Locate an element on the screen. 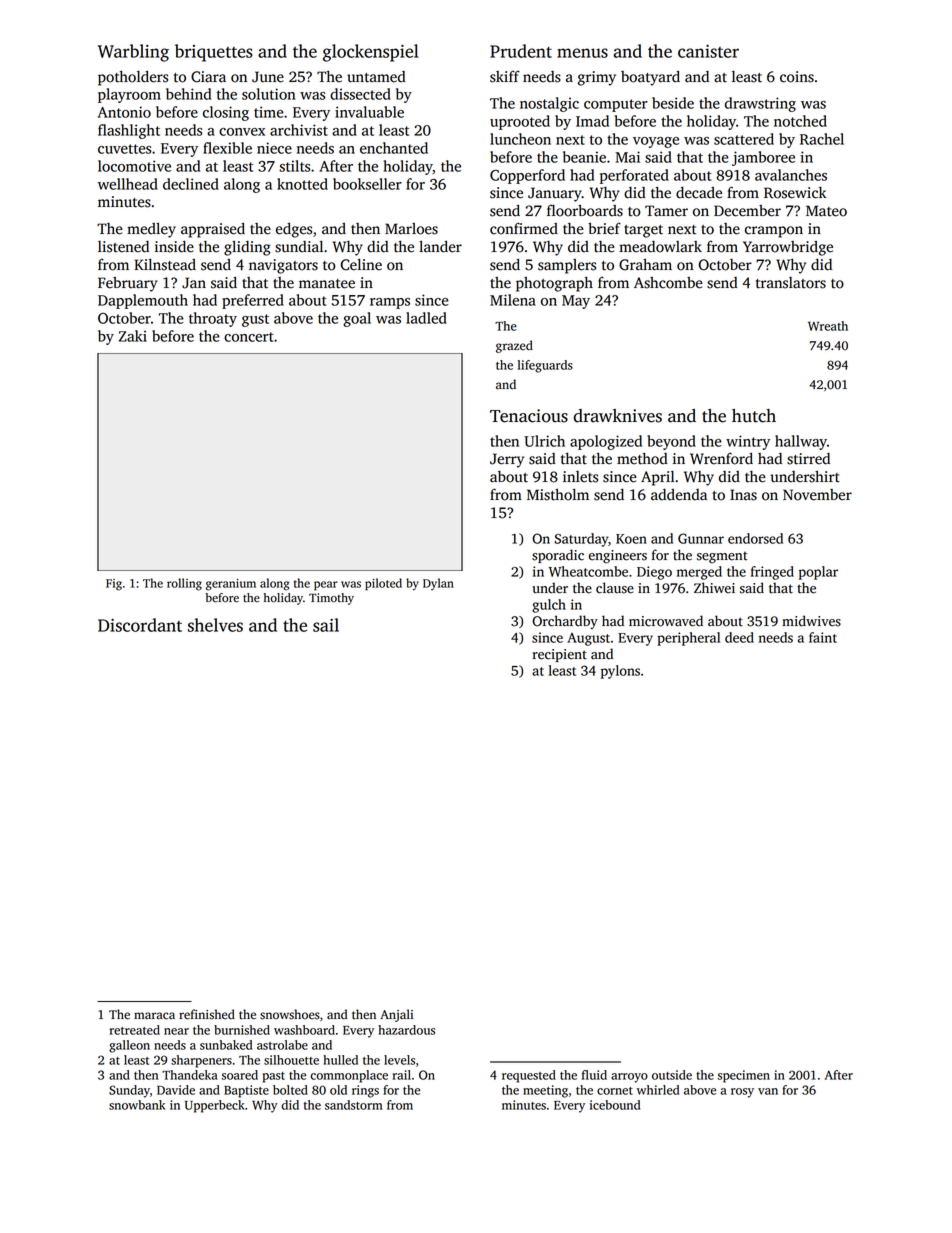 This screenshot has height=1233, width=952. endorsed is located at coordinates (755, 538).
